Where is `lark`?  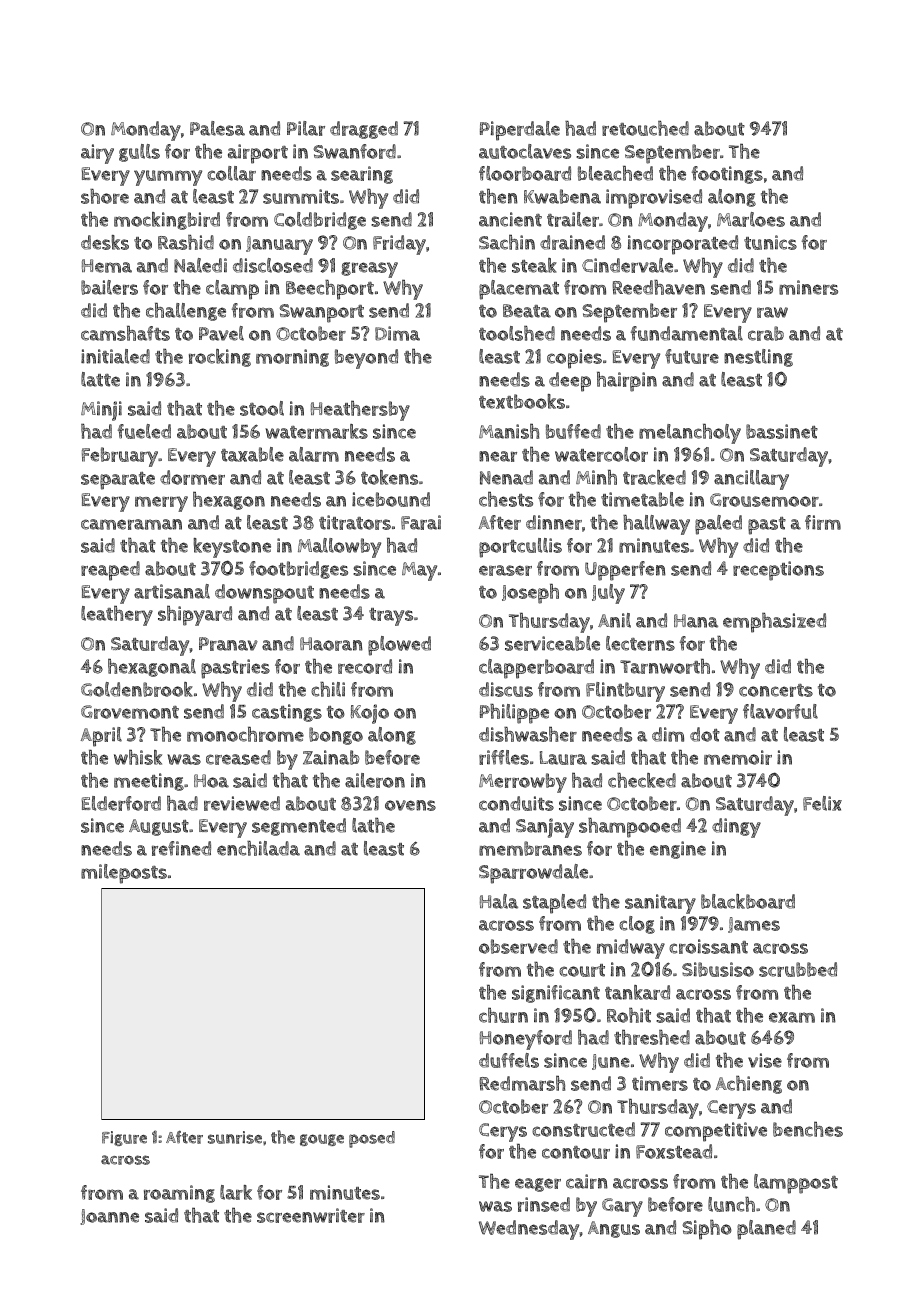
lark is located at coordinates (236, 1192).
